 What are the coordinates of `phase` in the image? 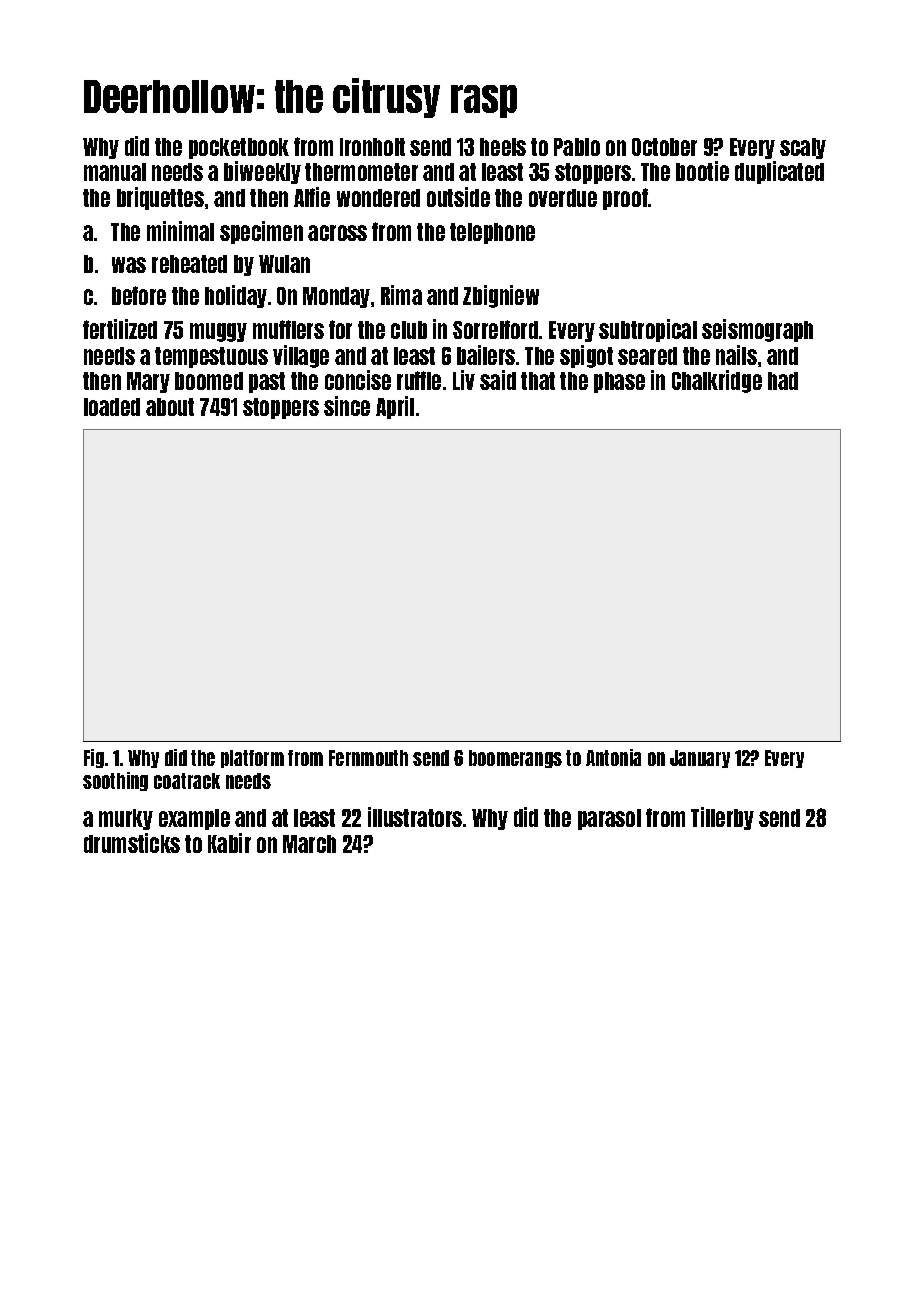 It's located at (619, 382).
